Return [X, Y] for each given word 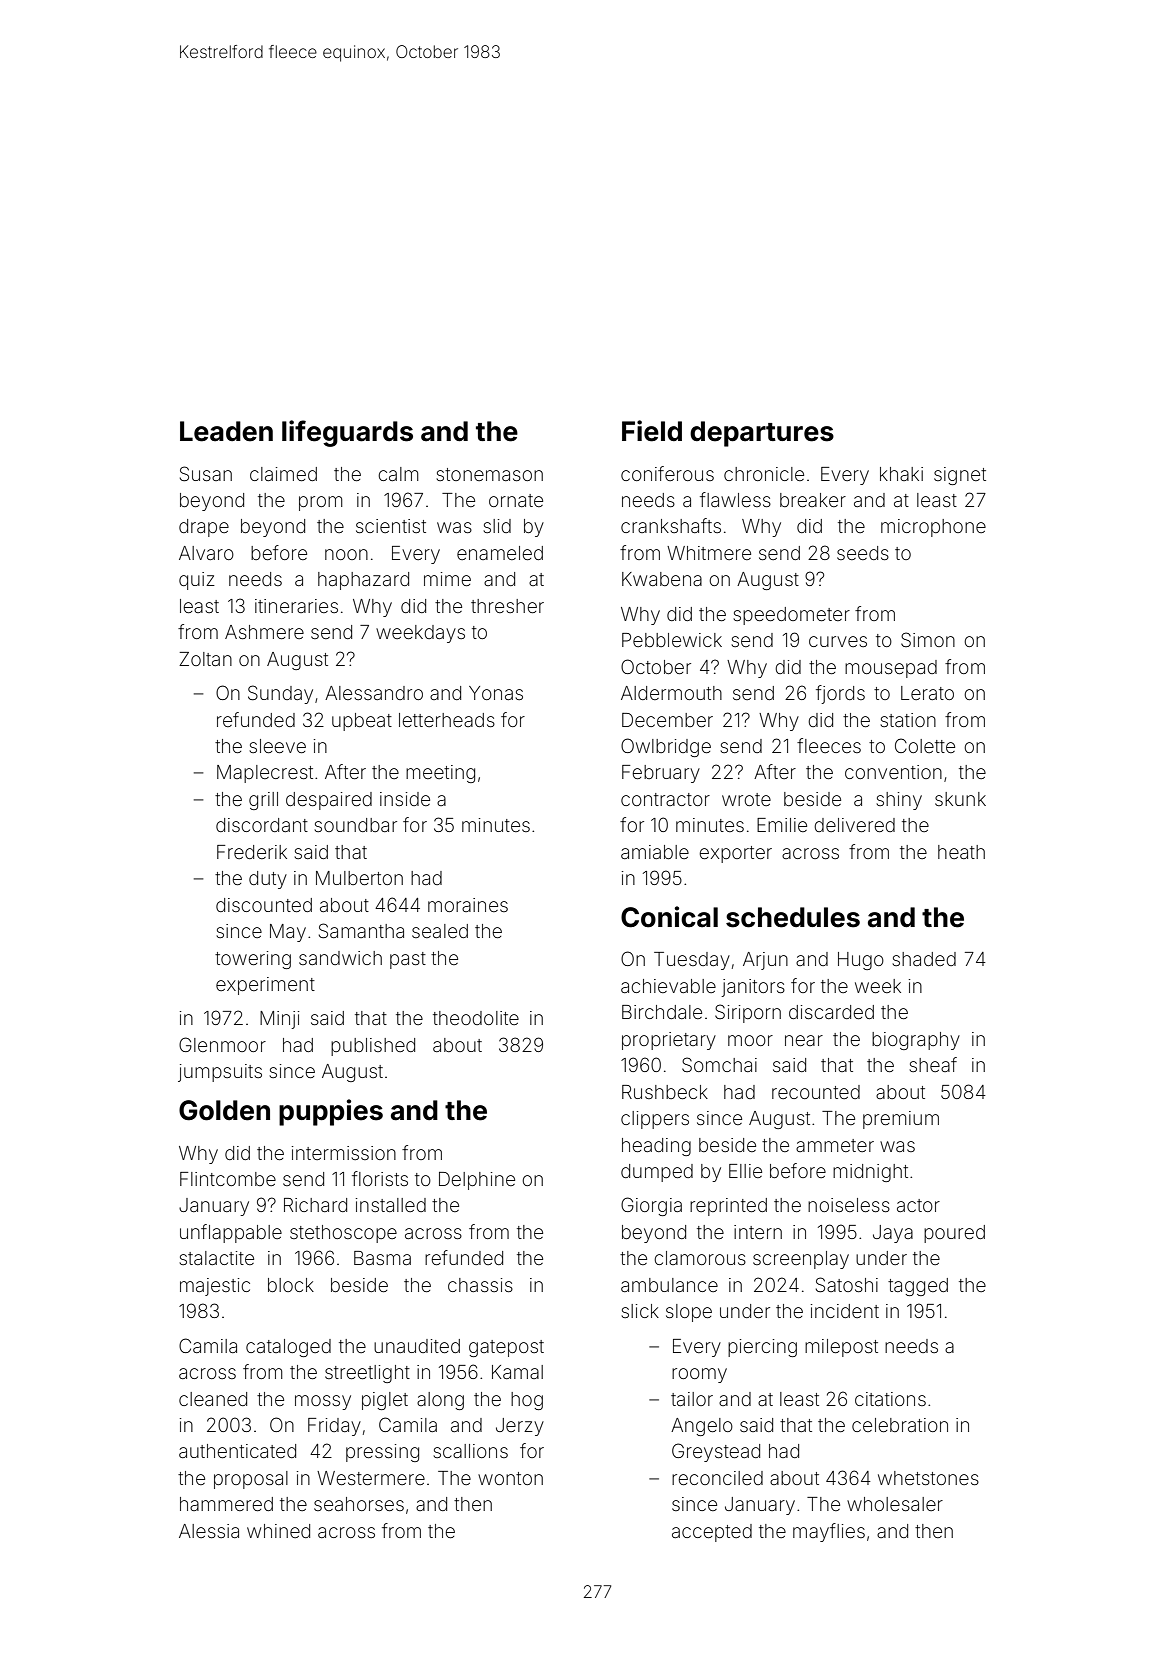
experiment [265, 986]
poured [954, 1234]
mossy [323, 1402]
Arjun [765, 961]
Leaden [226, 431]
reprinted [728, 1207]
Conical [669, 917]
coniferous [667, 473]
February [661, 774]
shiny [899, 801]
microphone [933, 528]
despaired [329, 801]
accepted [712, 1533]
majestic [215, 1287]
